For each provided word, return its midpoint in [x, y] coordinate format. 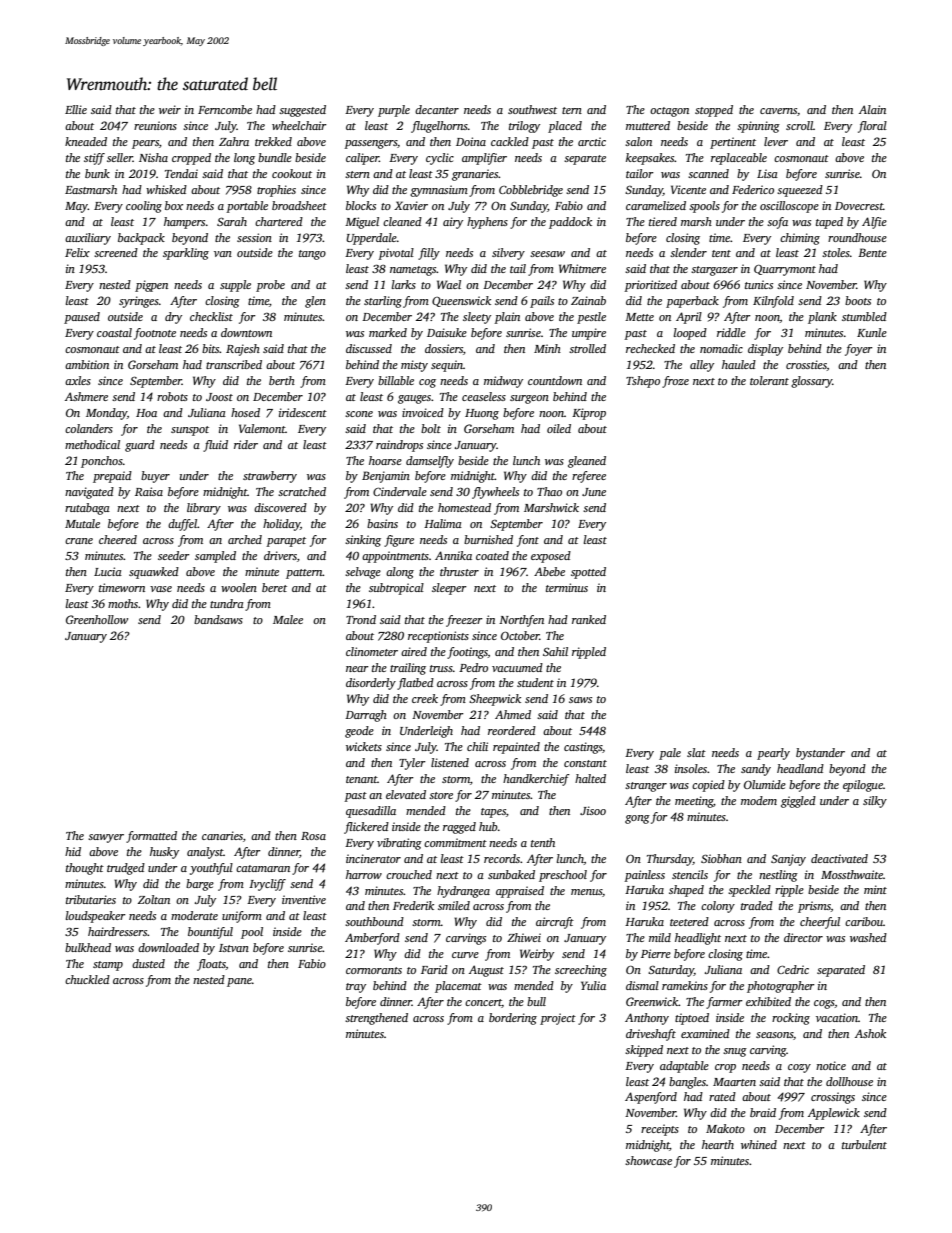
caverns [778, 111]
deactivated [839, 858]
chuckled [87, 979]
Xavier [411, 205]
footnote [155, 334]
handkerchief [536, 780]
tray [356, 988]
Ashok [870, 1033]
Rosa [313, 836]
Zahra [234, 141]
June [594, 492]
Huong [482, 414]
